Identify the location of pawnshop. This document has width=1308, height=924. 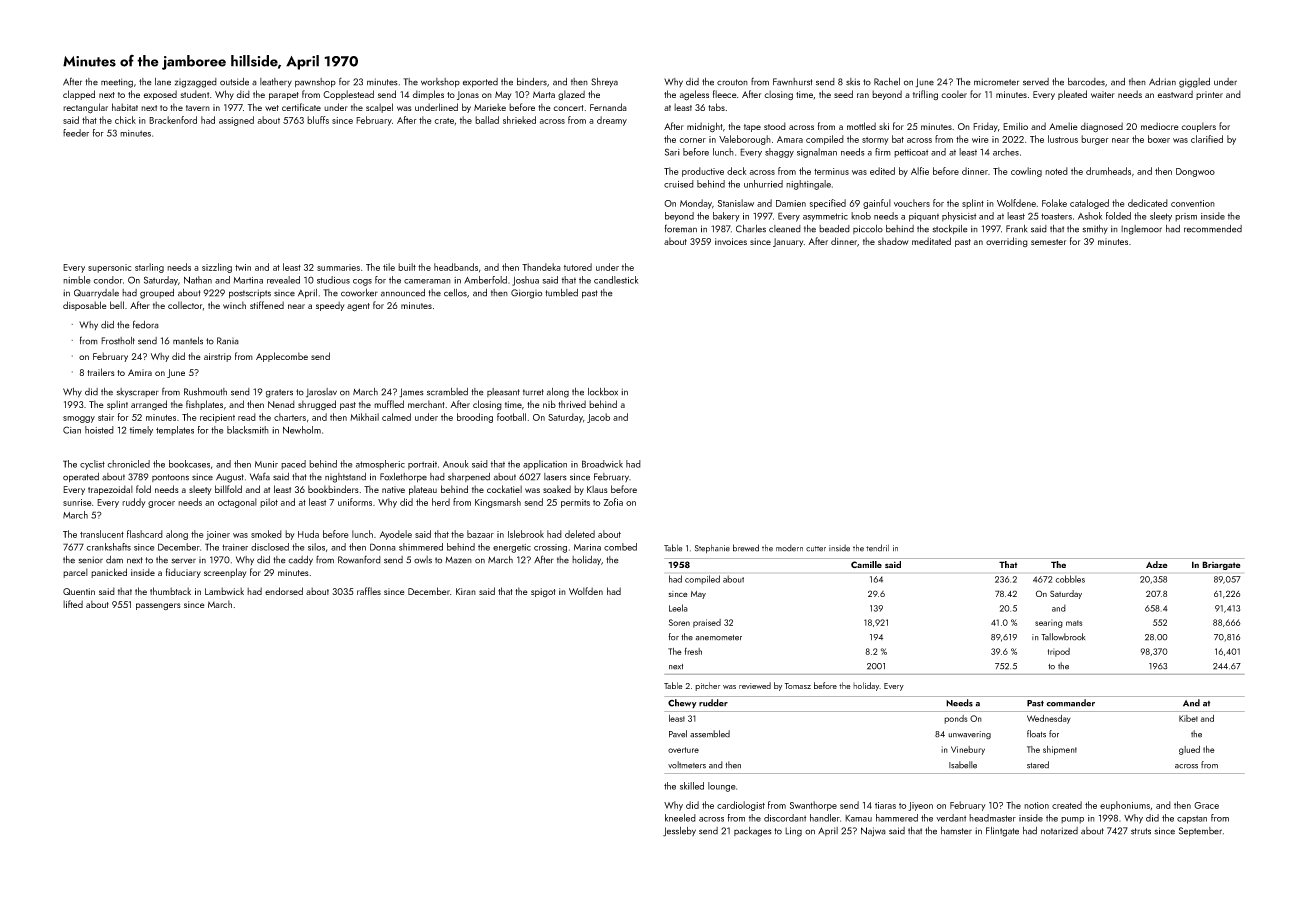
(315, 82).
